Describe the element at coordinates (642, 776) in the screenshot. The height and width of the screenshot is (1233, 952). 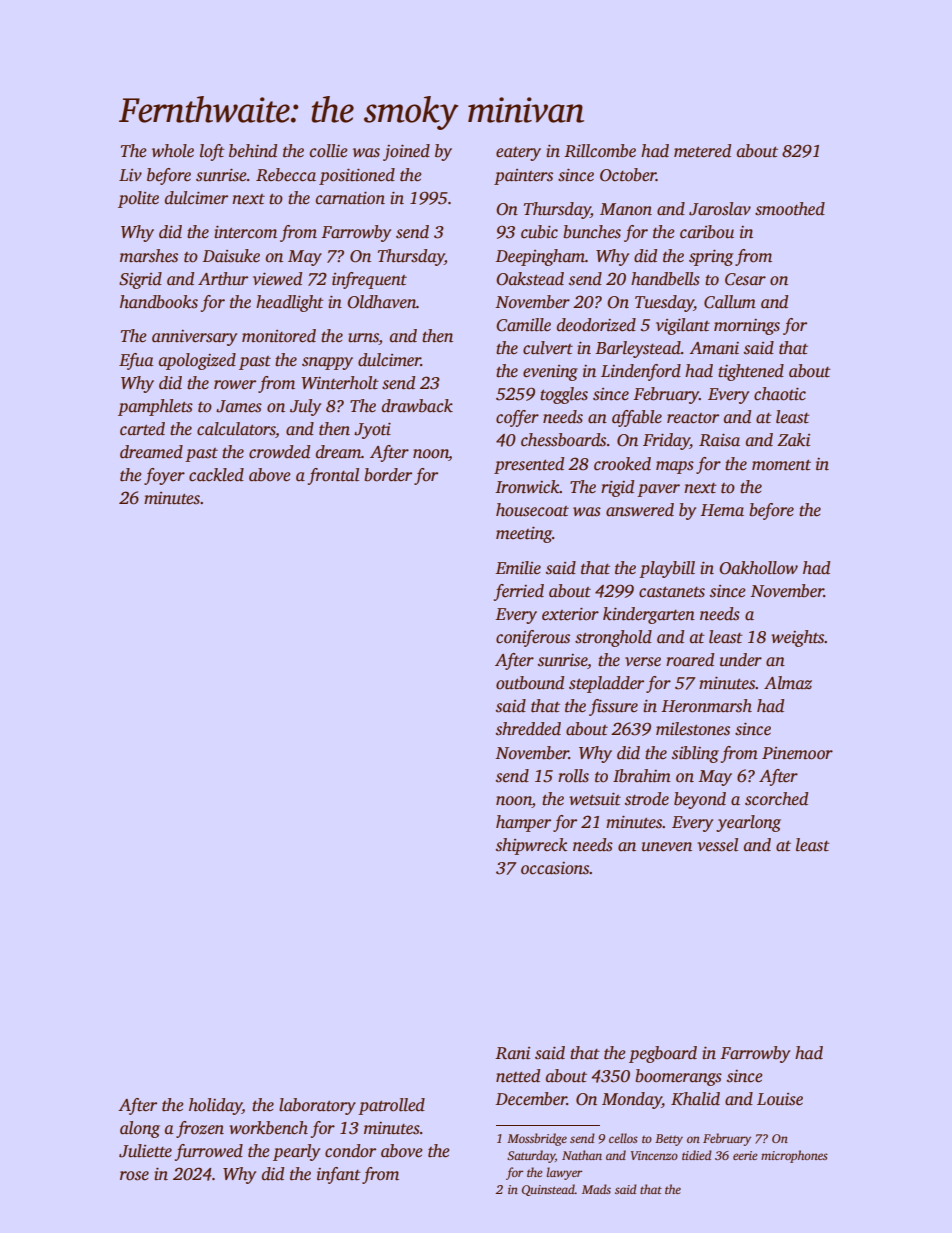
I see `Ibrahim` at that location.
